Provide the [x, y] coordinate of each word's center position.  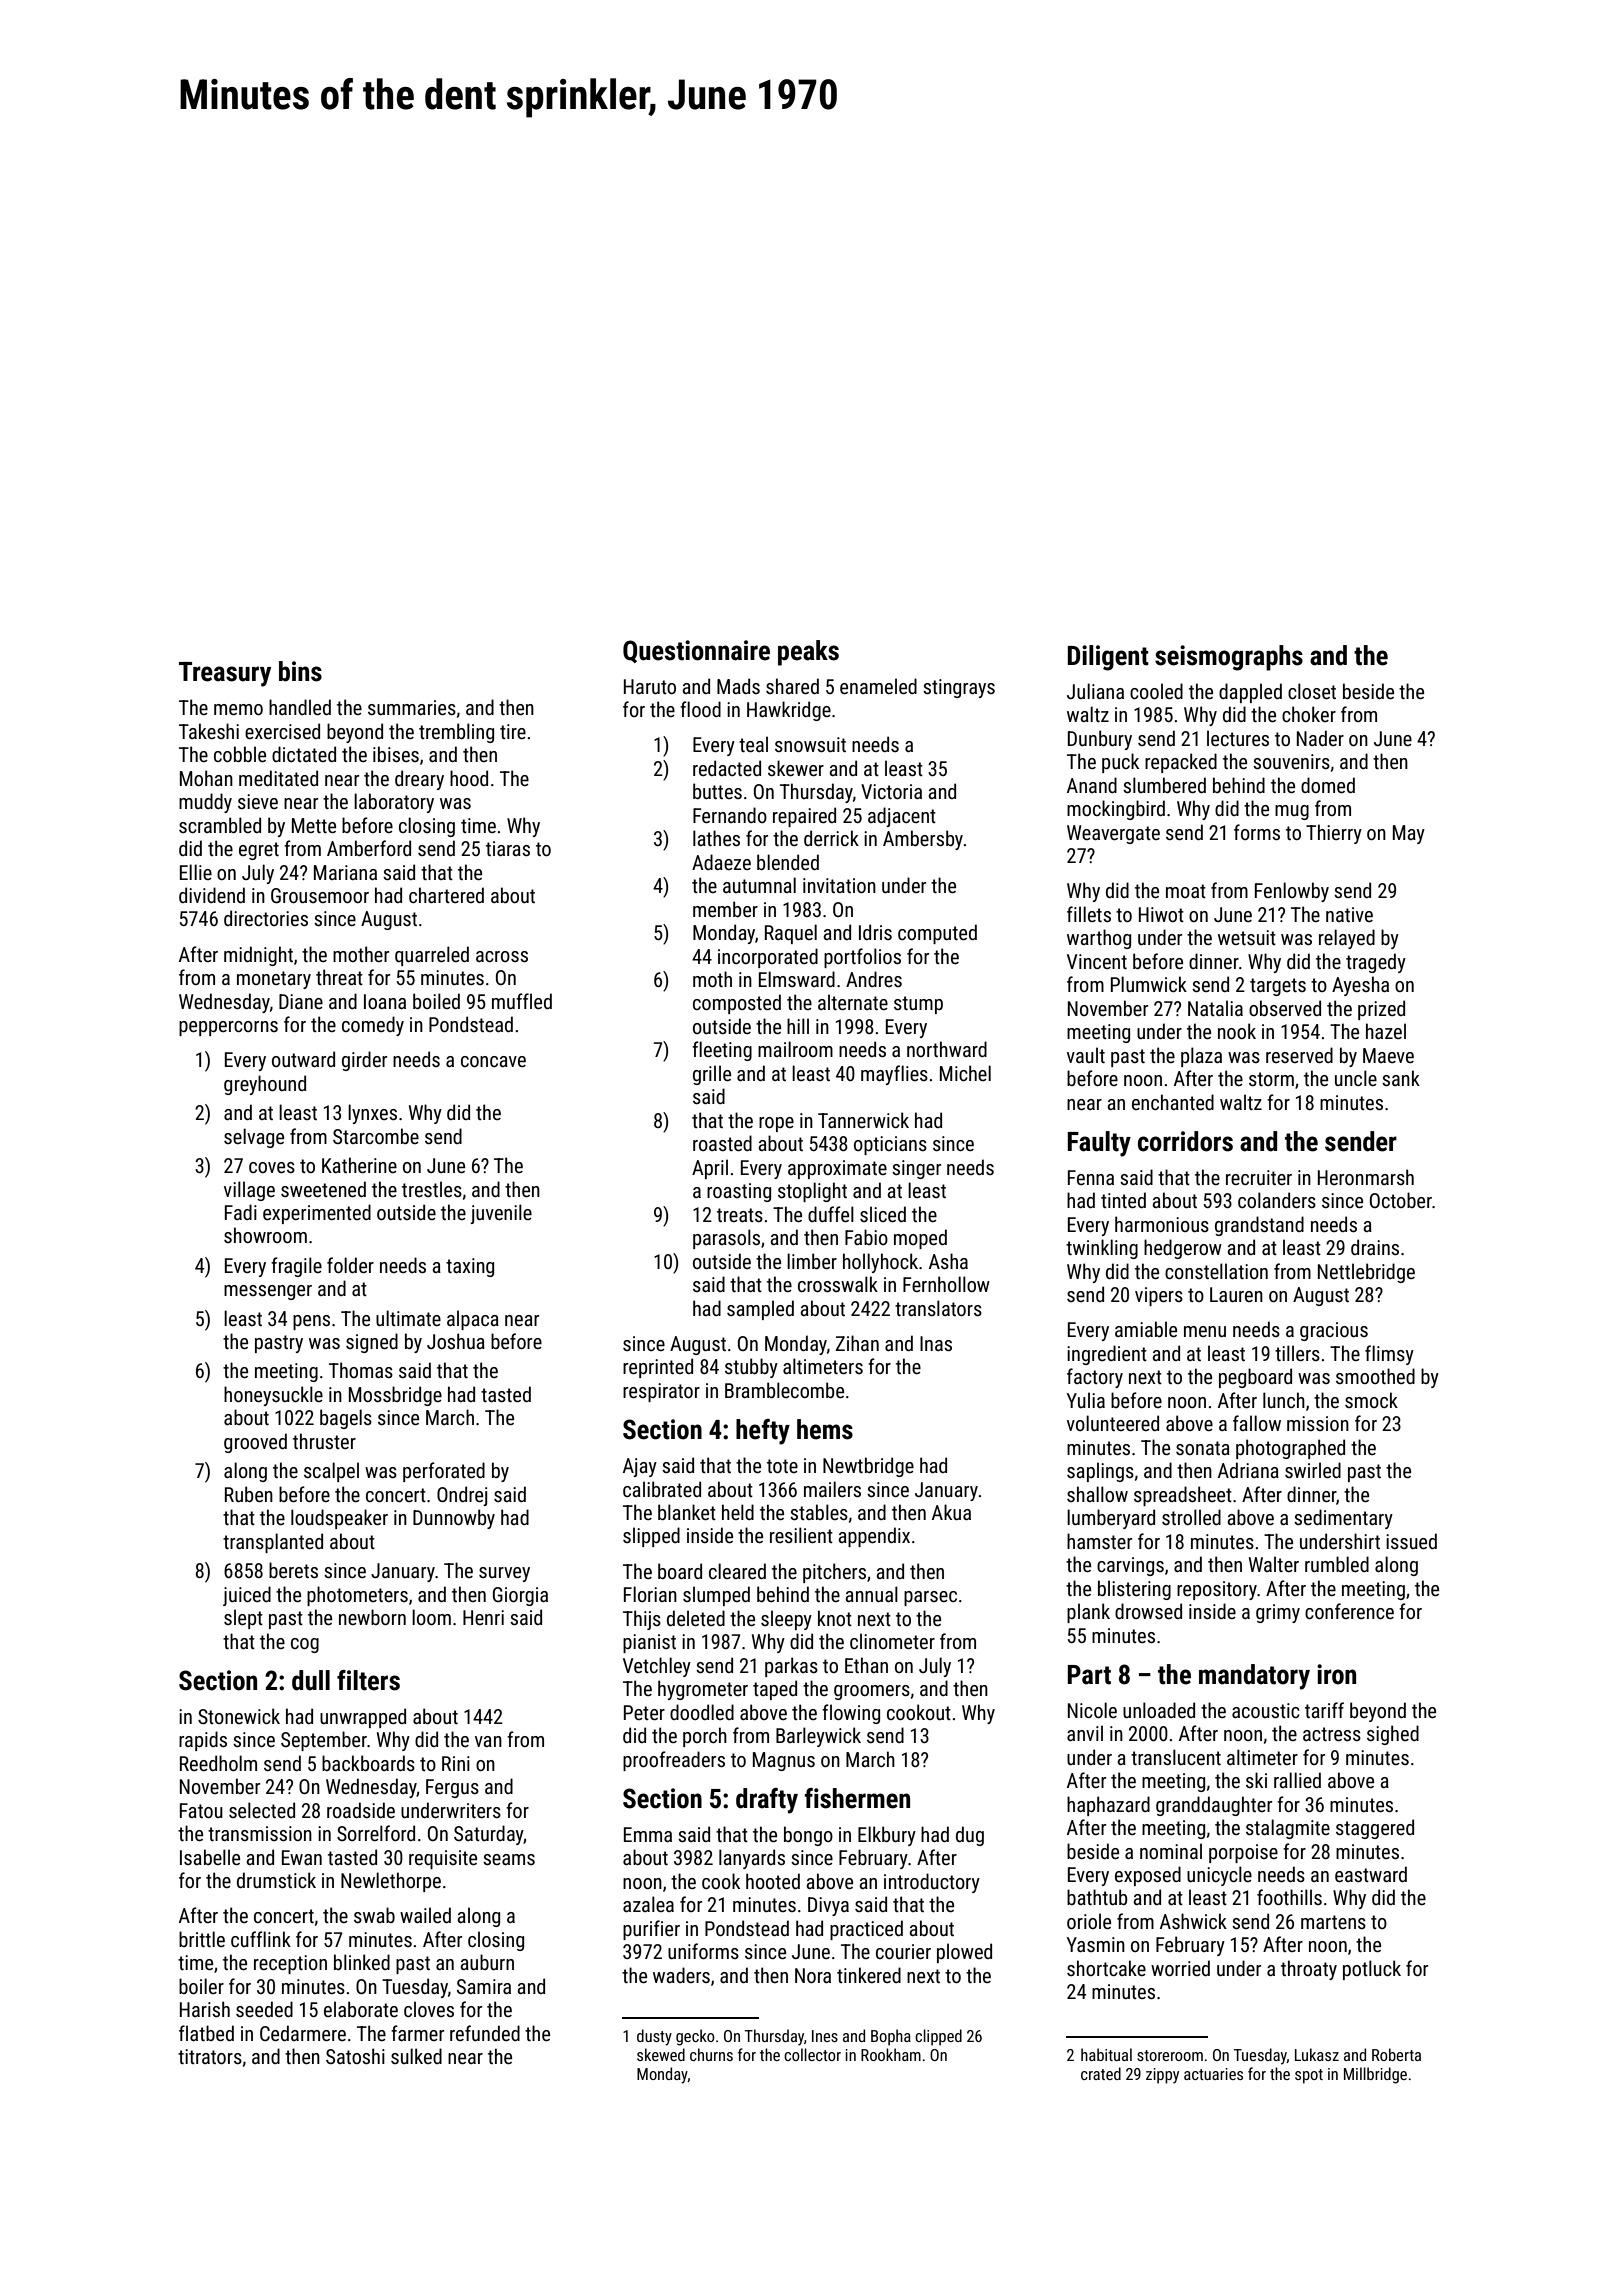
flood [700, 709]
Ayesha [1360, 986]
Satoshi [355, 2056]
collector [812, 2054]
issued [1411, 1541]
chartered [446, 895]
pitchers [834, 1573]
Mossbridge [395, 1396]
